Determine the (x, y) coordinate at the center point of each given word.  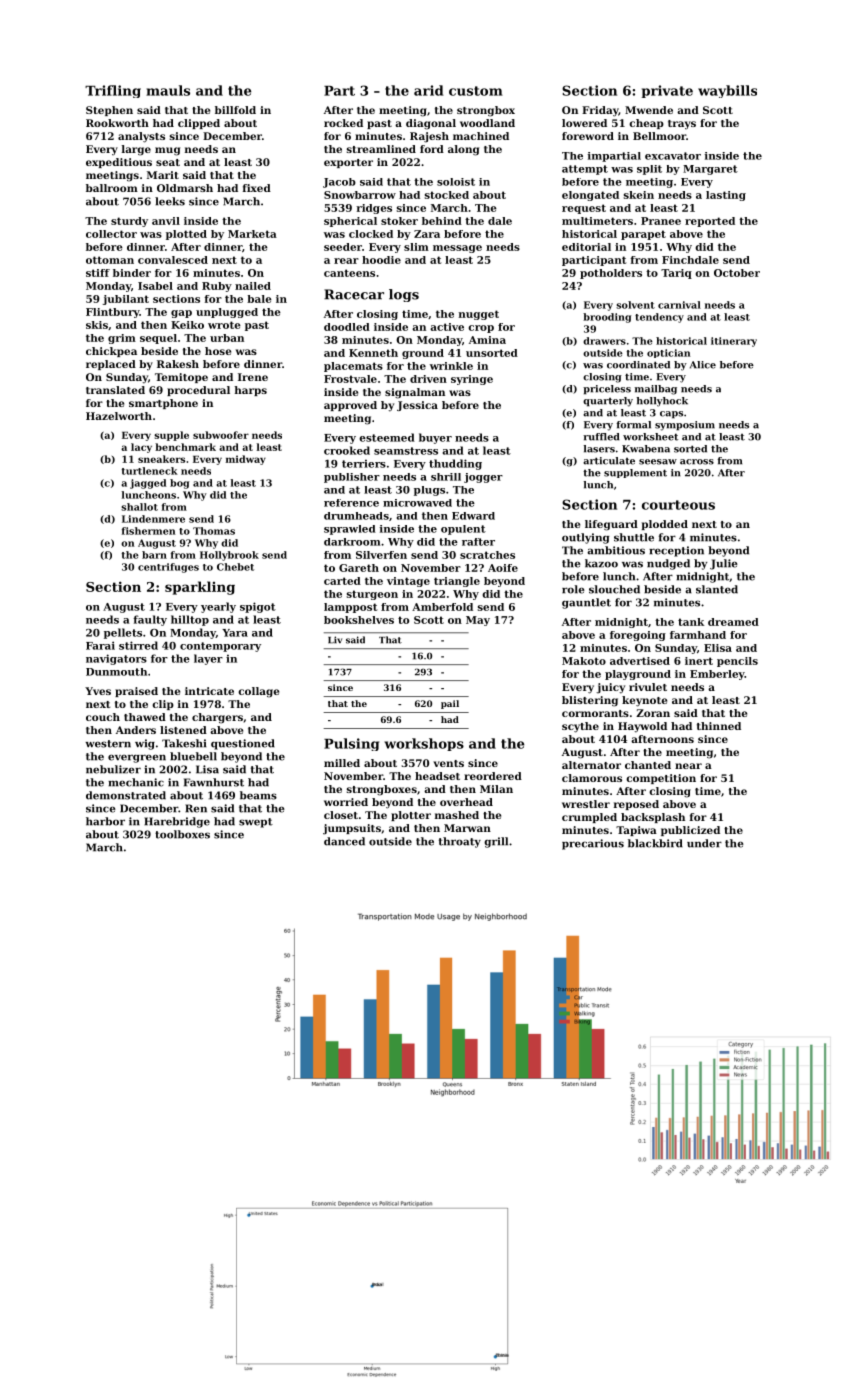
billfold (235, 110)
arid (429, 90)
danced (344, 841)
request (584, 209)
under (704, 843)
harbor (105, 821)
